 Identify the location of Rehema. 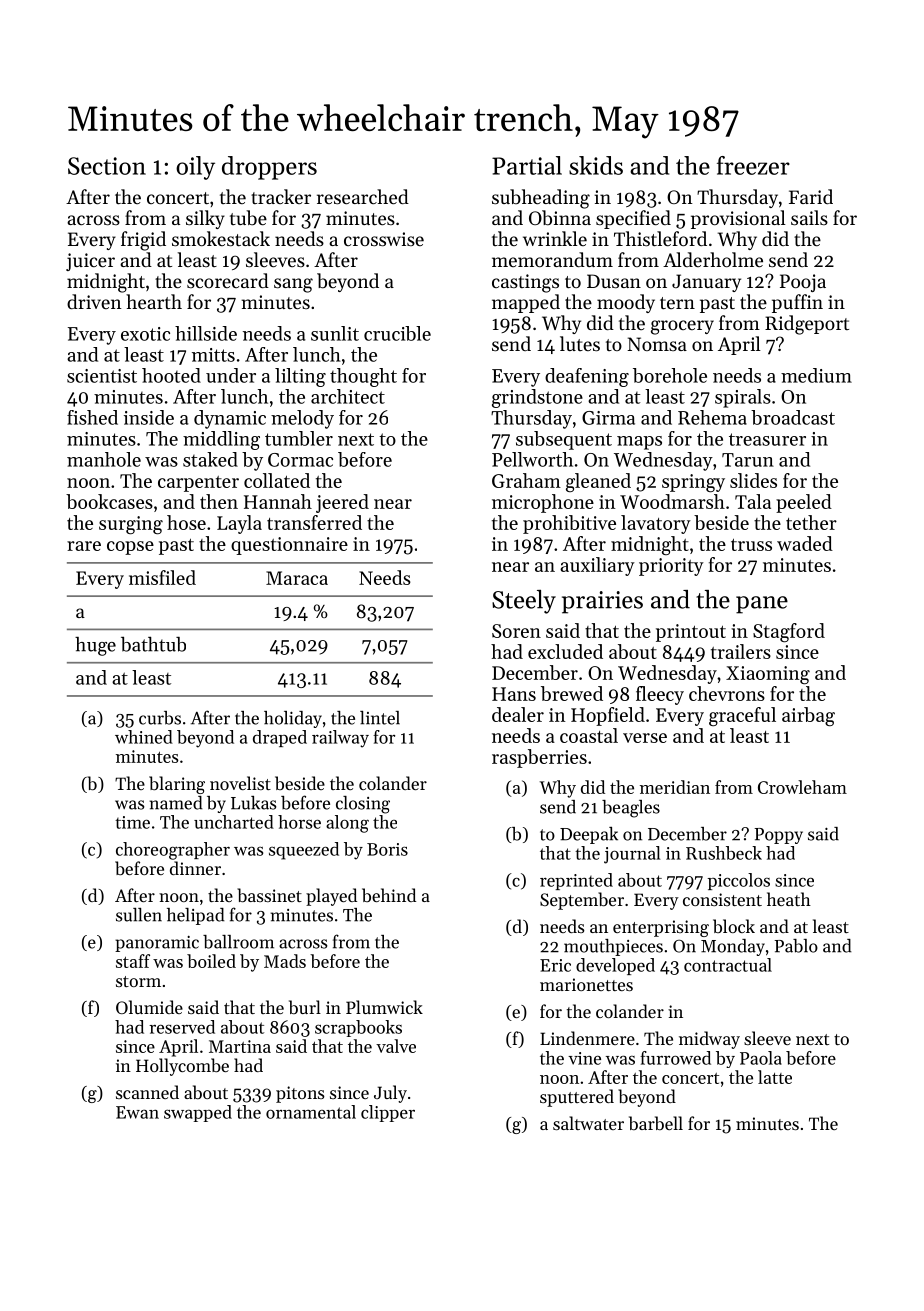
(712, 417).
